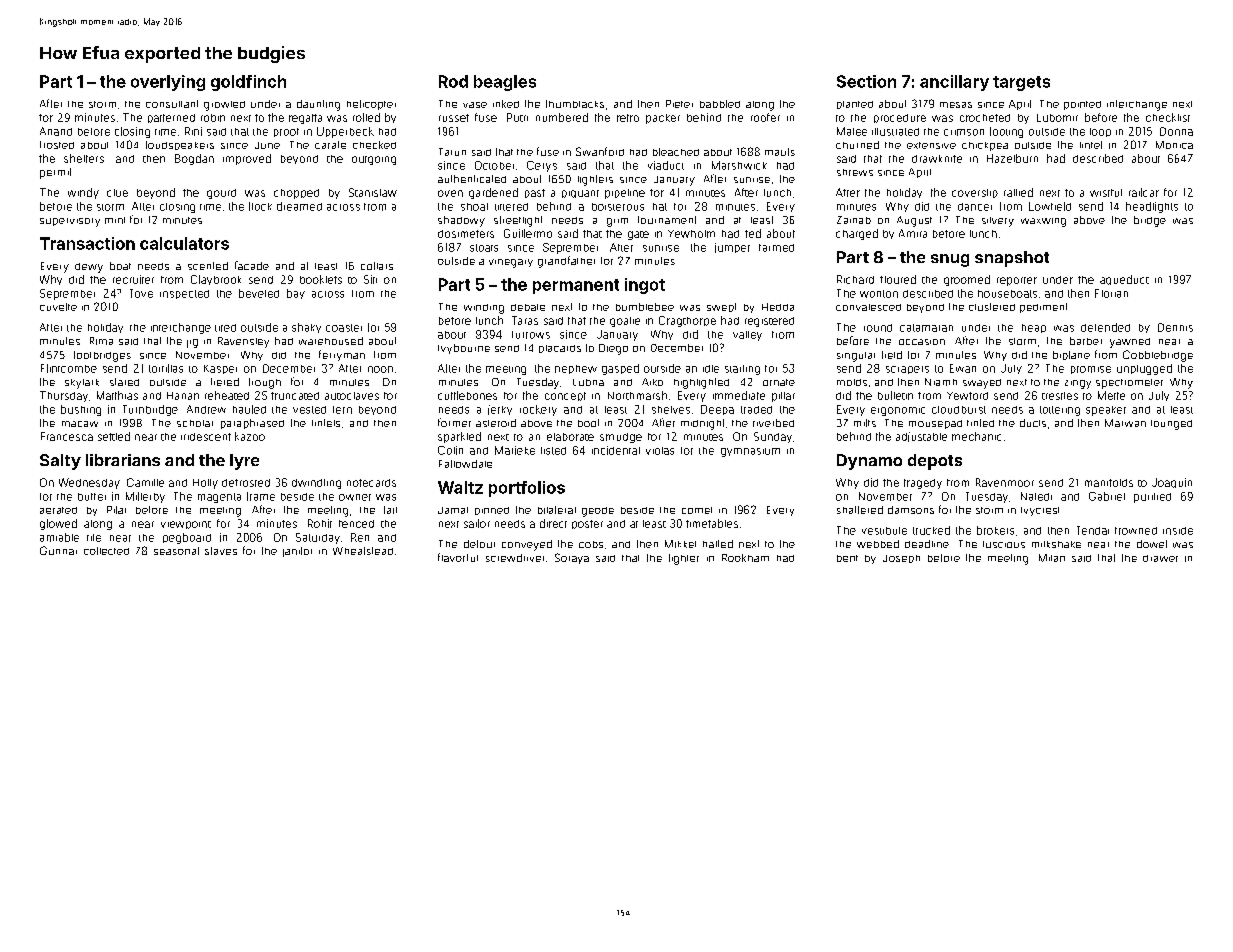 The width and height of the image is (1233, 952). What do you see at coordinates (458, 557) in the image?
I see `flavorful` at bounding box center [458, 557].
